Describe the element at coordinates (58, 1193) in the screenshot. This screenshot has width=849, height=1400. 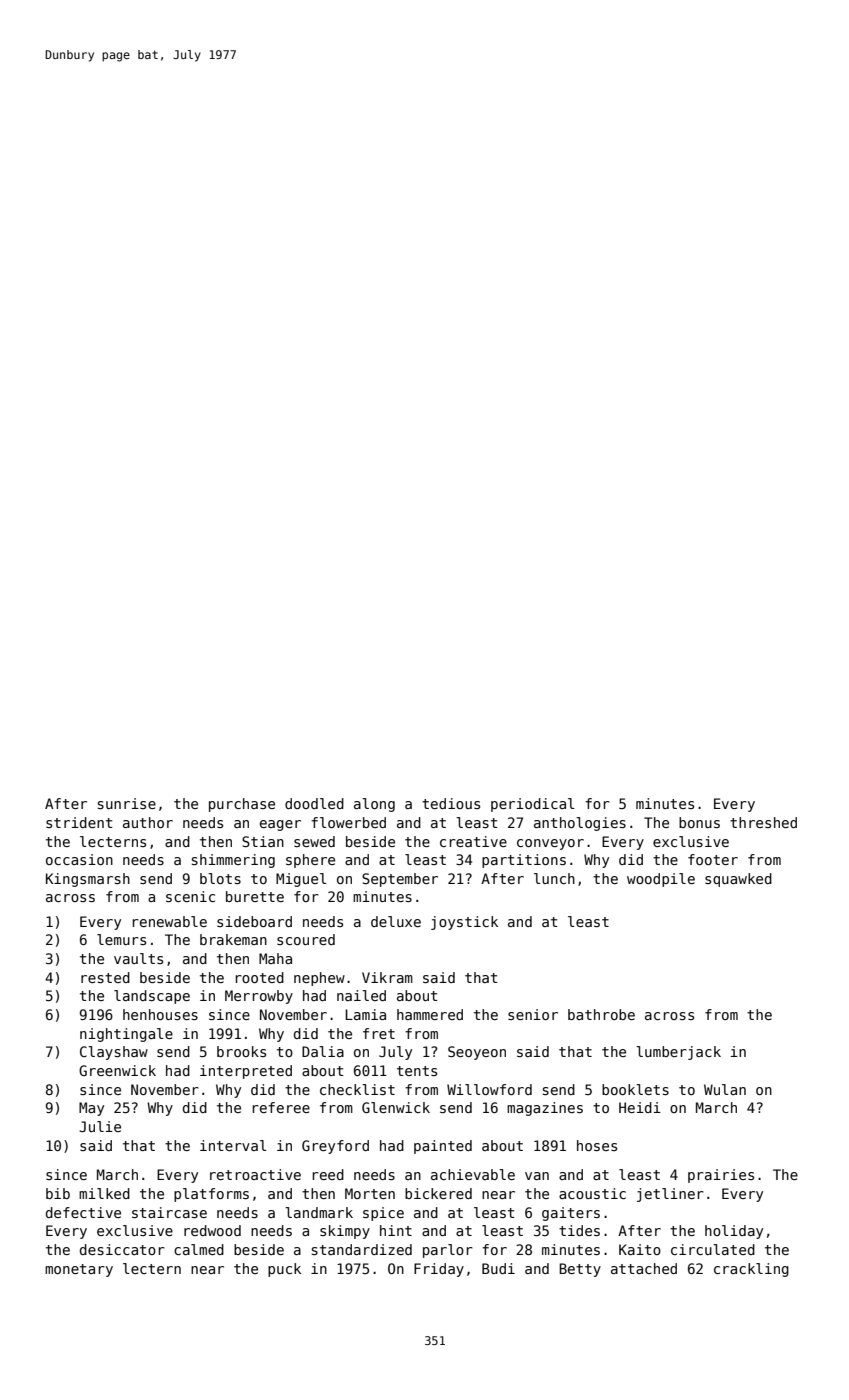
I see `bib` at that location.
